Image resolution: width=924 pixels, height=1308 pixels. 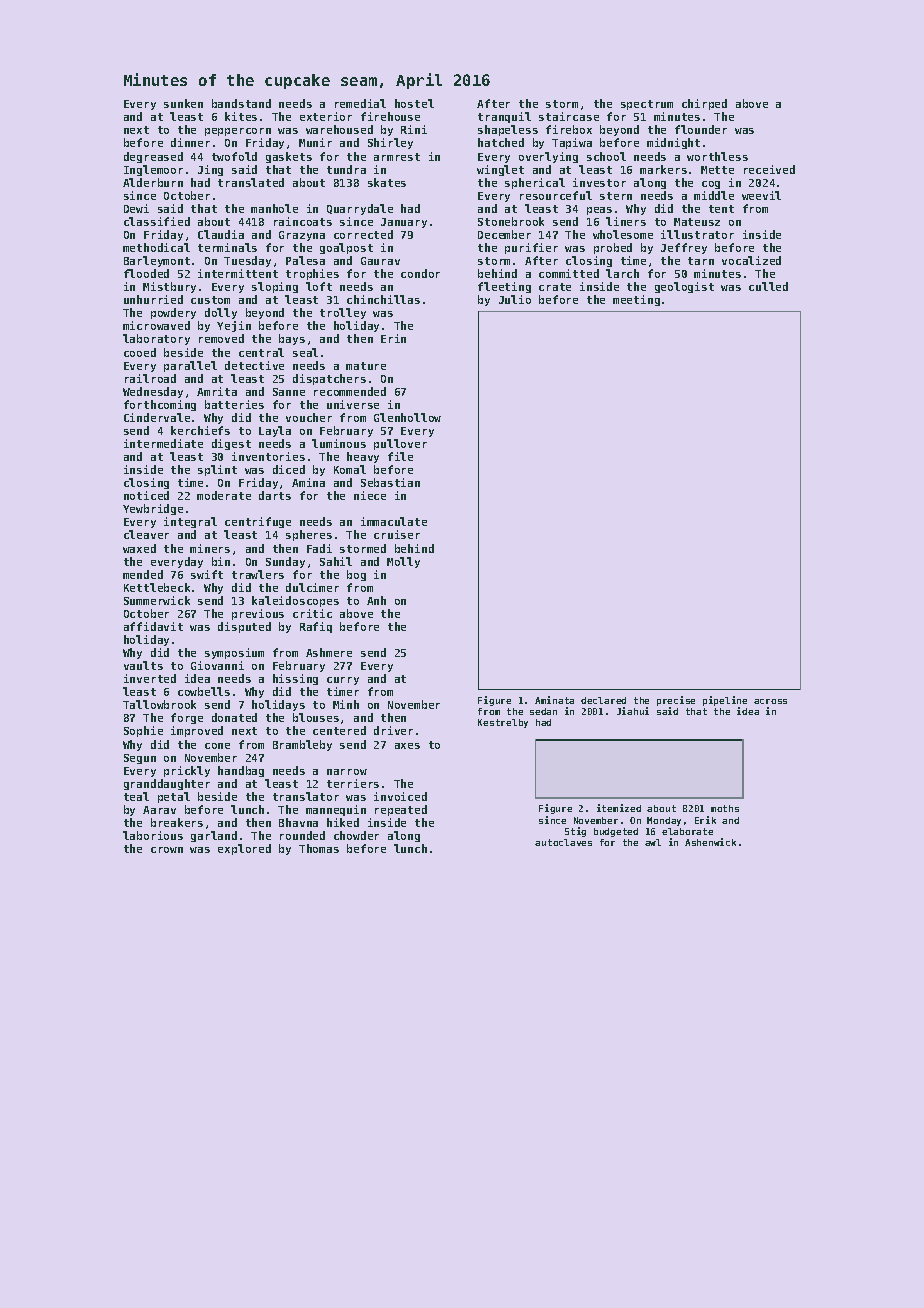 What do you see at coordinates (404, 223) in the document?
I see `January` at bounding box center [404, 223].
